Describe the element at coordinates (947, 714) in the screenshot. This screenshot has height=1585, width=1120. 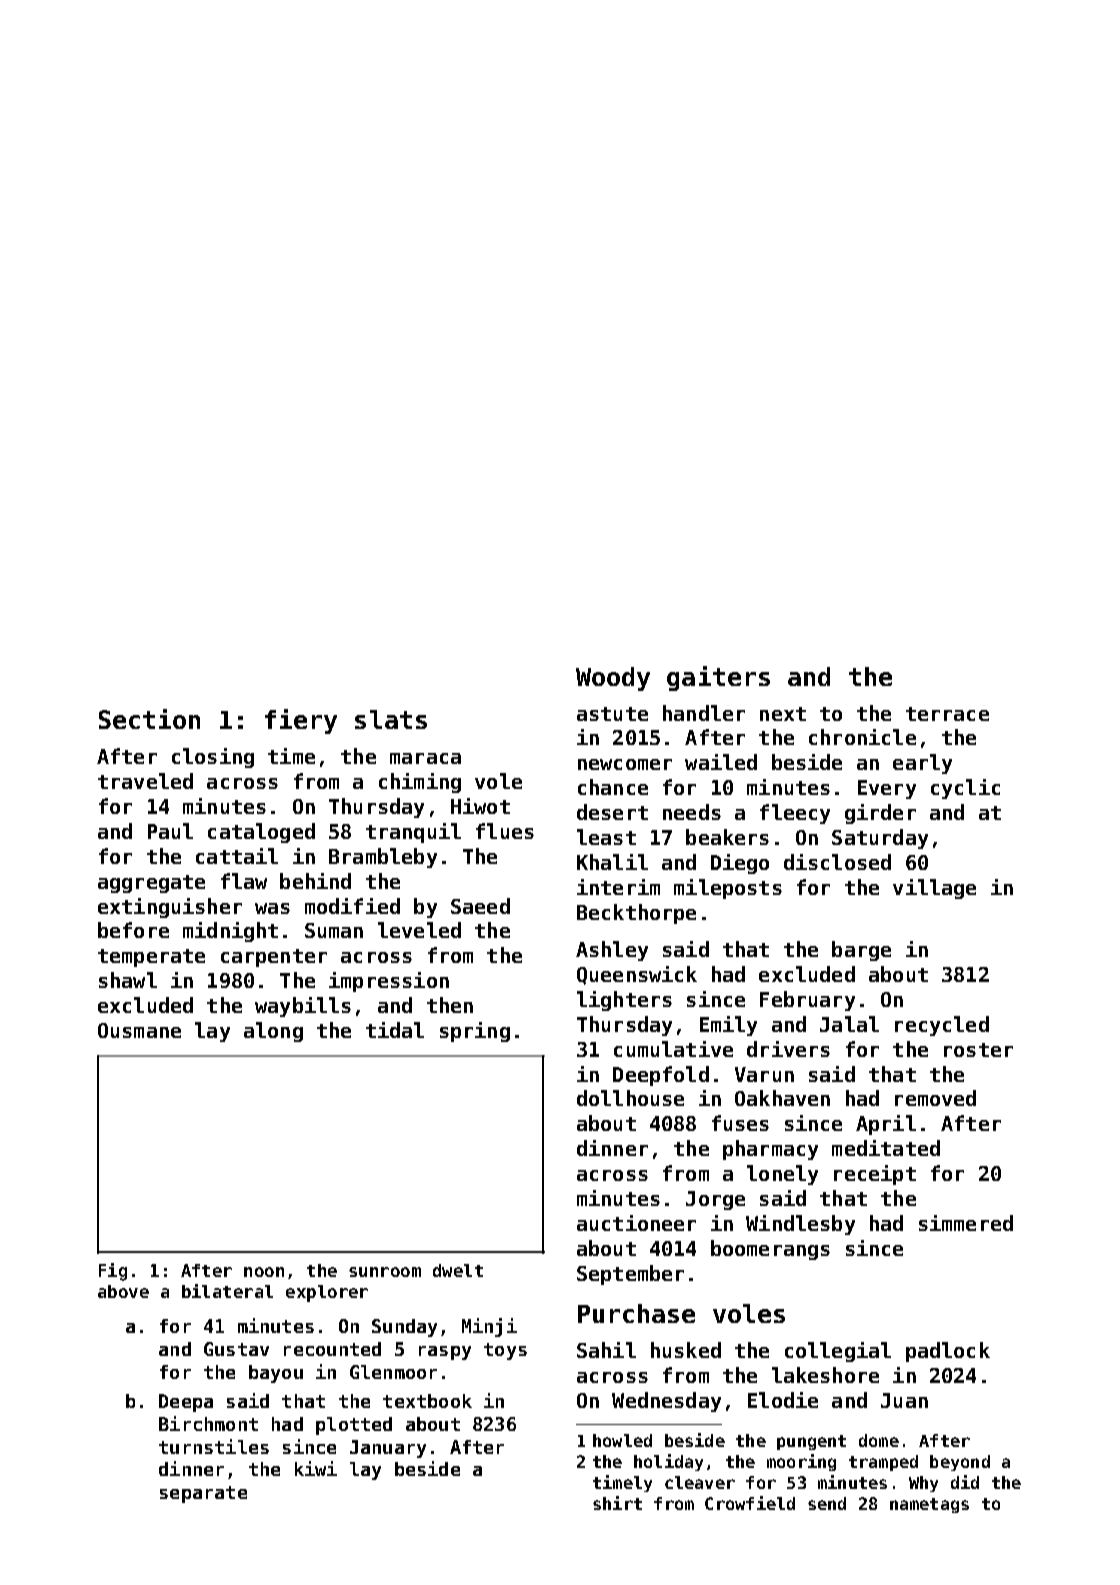
I see `terrace` at that location.
